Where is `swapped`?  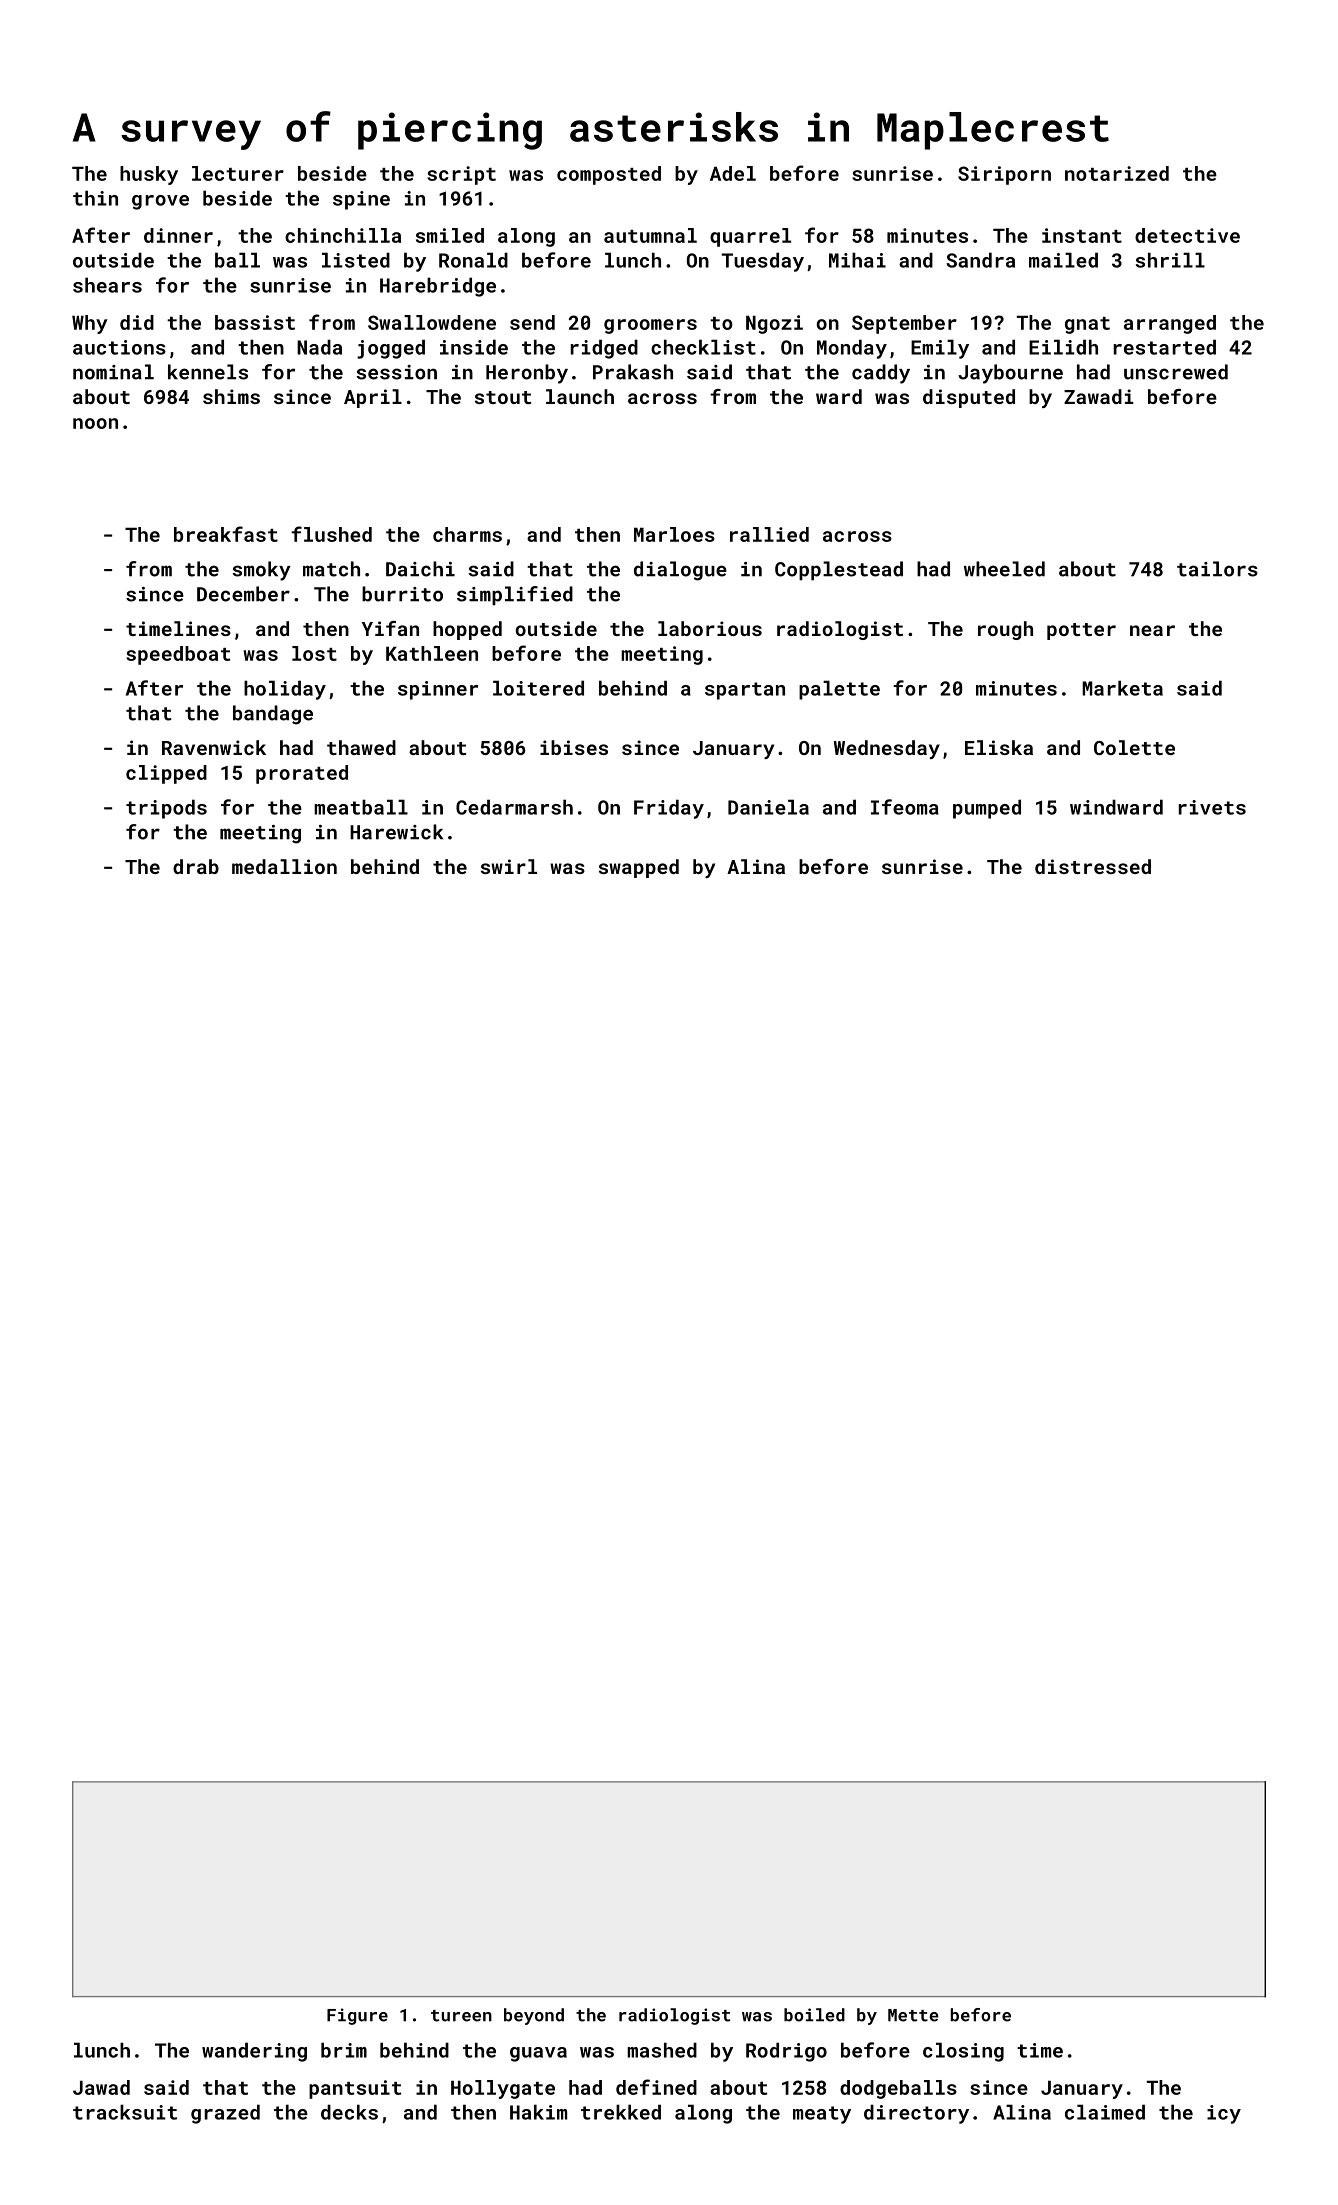
swapped is located at coordinates (639, 868).
